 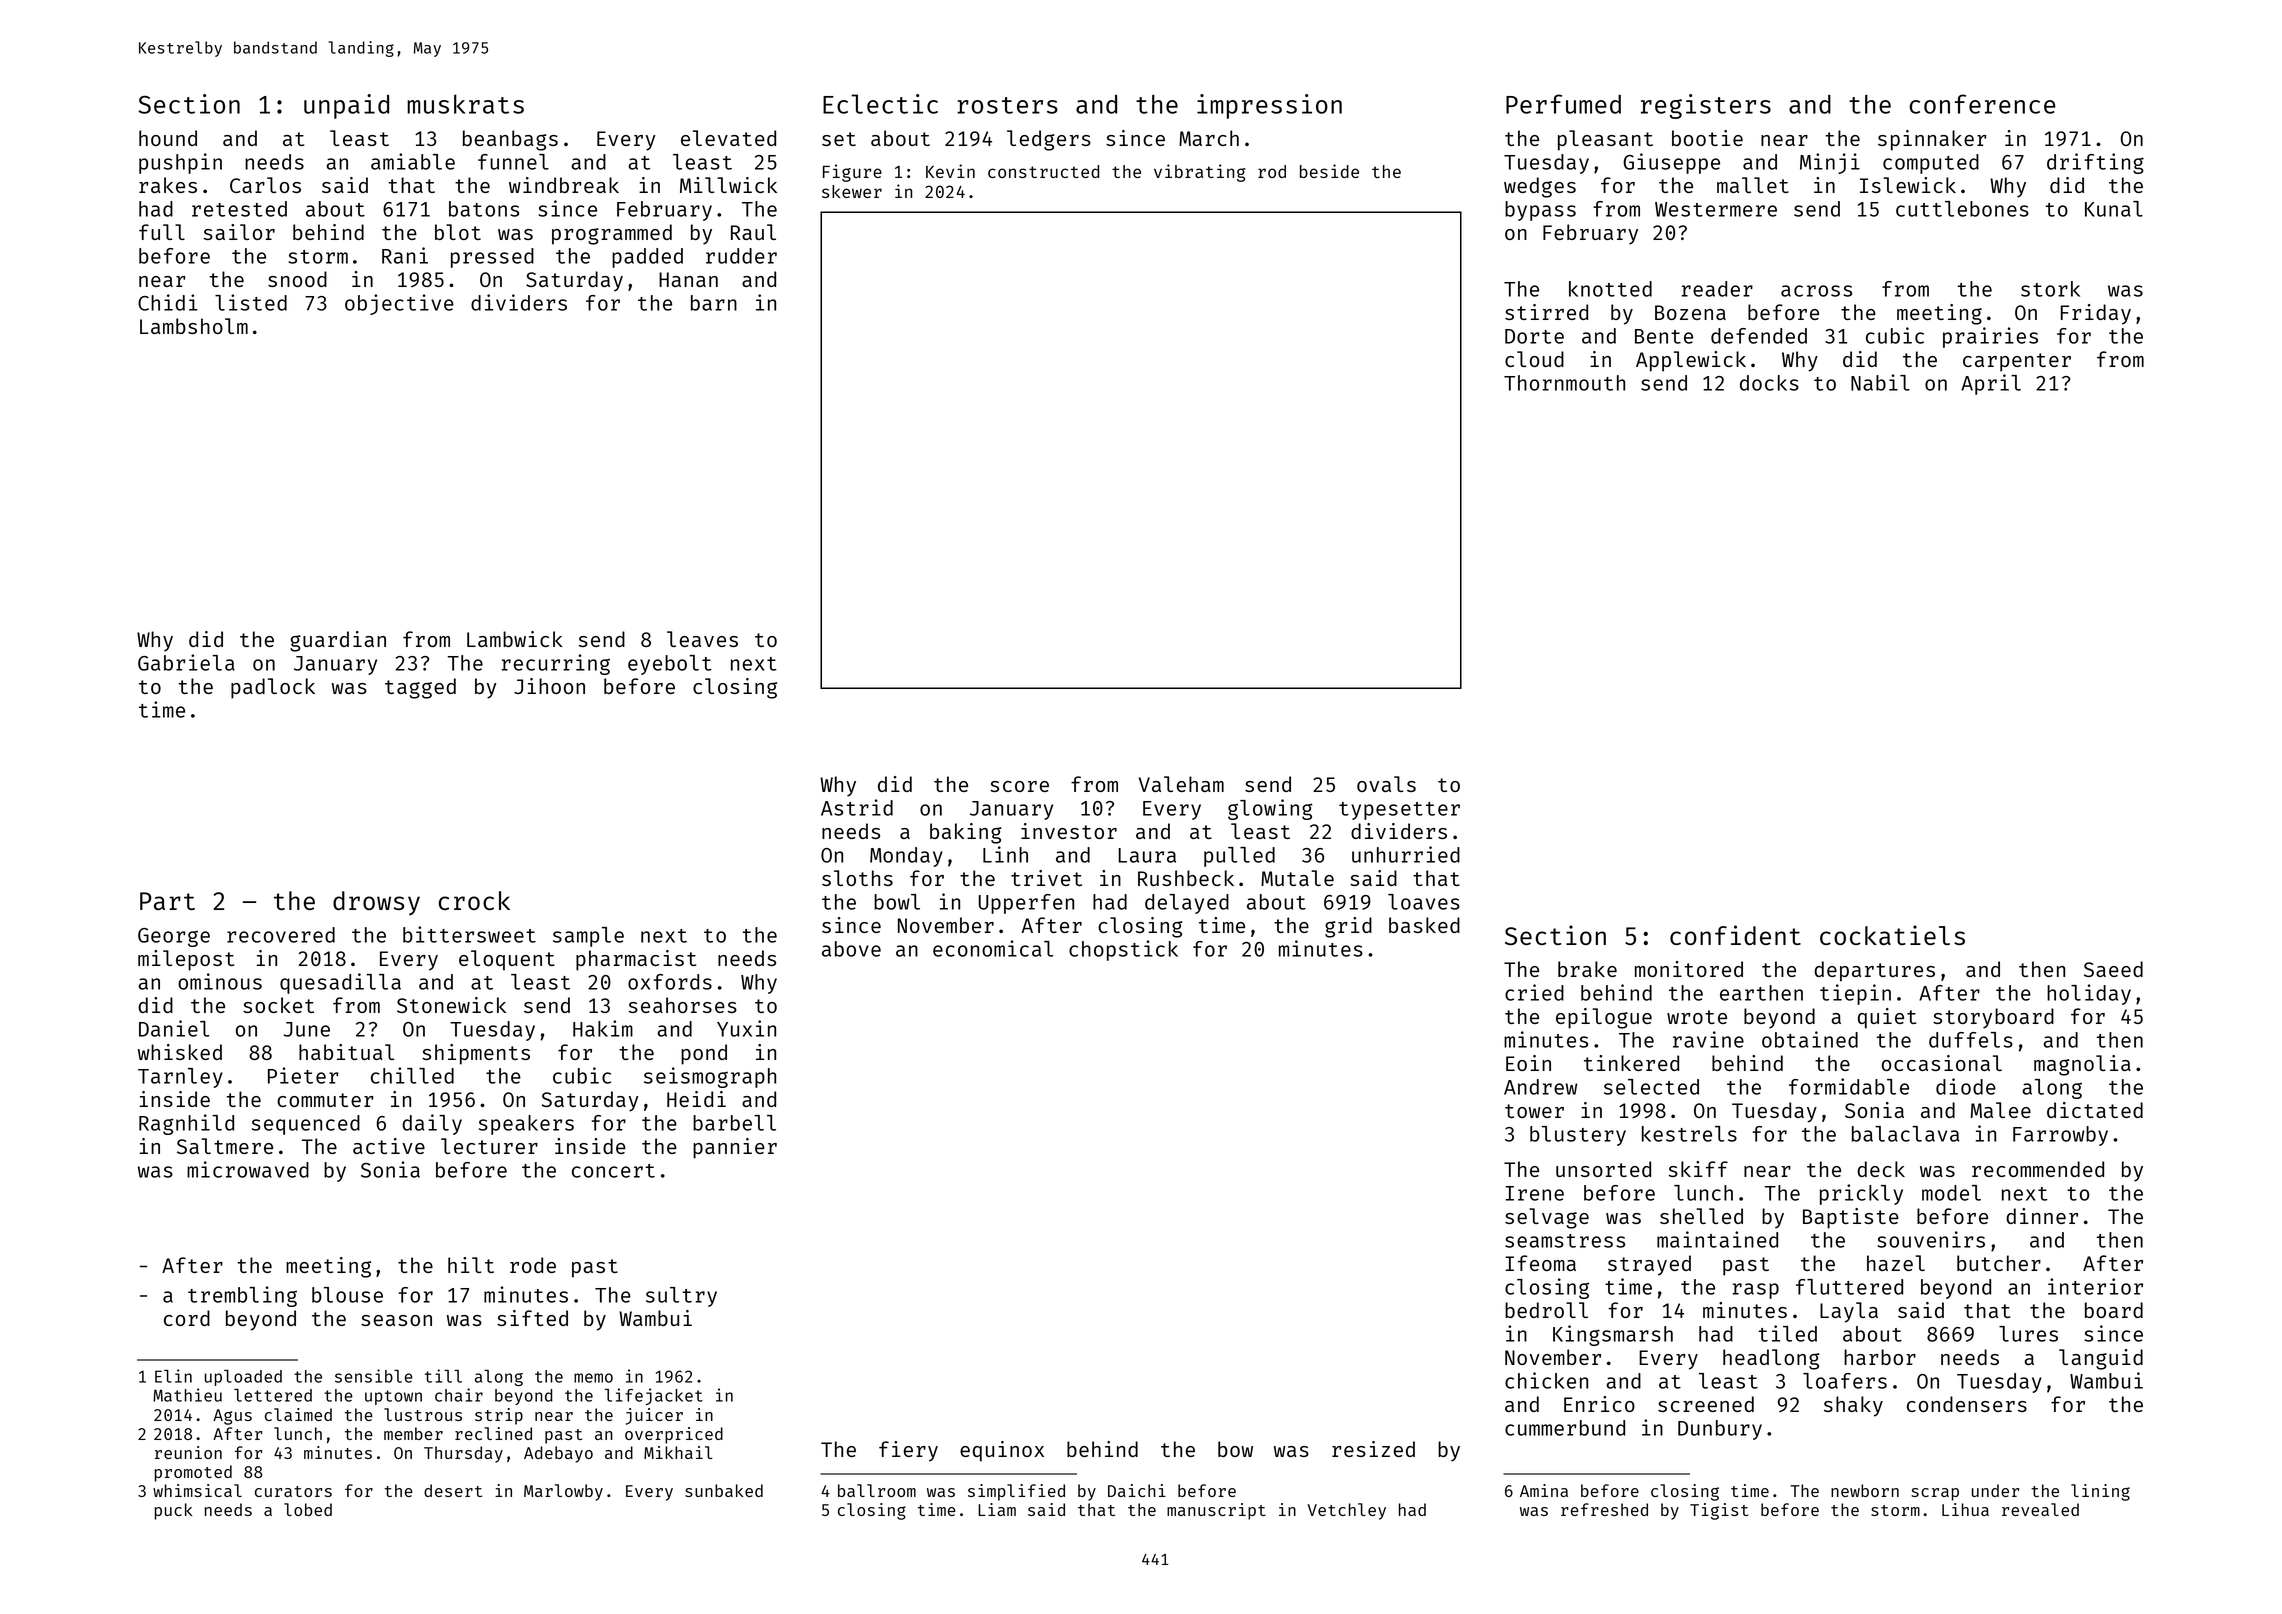 I want to click on Hanan, so click(x=688, y=279).
